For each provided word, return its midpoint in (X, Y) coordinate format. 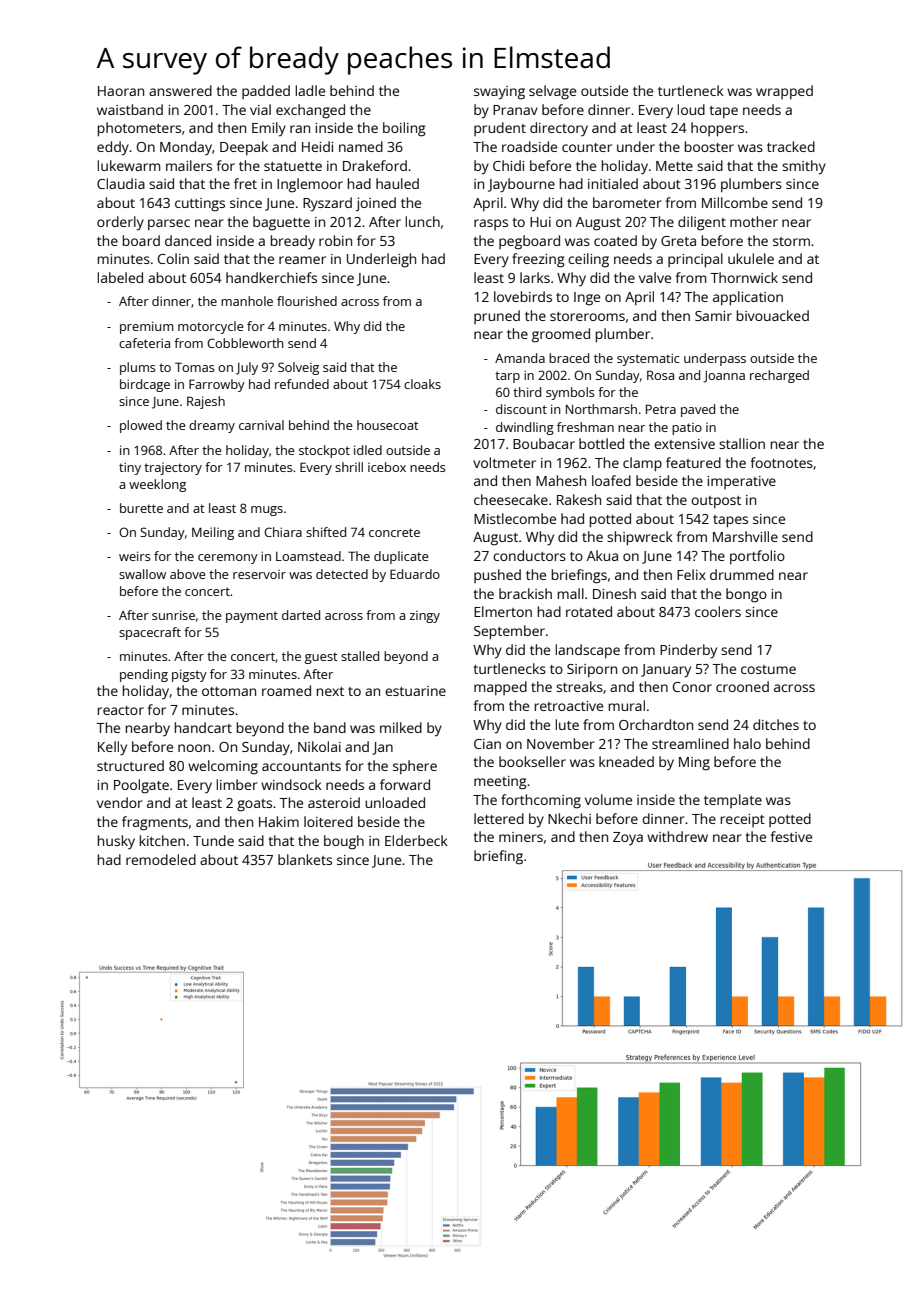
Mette (674, 166)
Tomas (195, 367)
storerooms (587, 316)
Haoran (121, 91)
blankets (305, 859)
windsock (291, 784)
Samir (713, 316)
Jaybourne (521, 185)
